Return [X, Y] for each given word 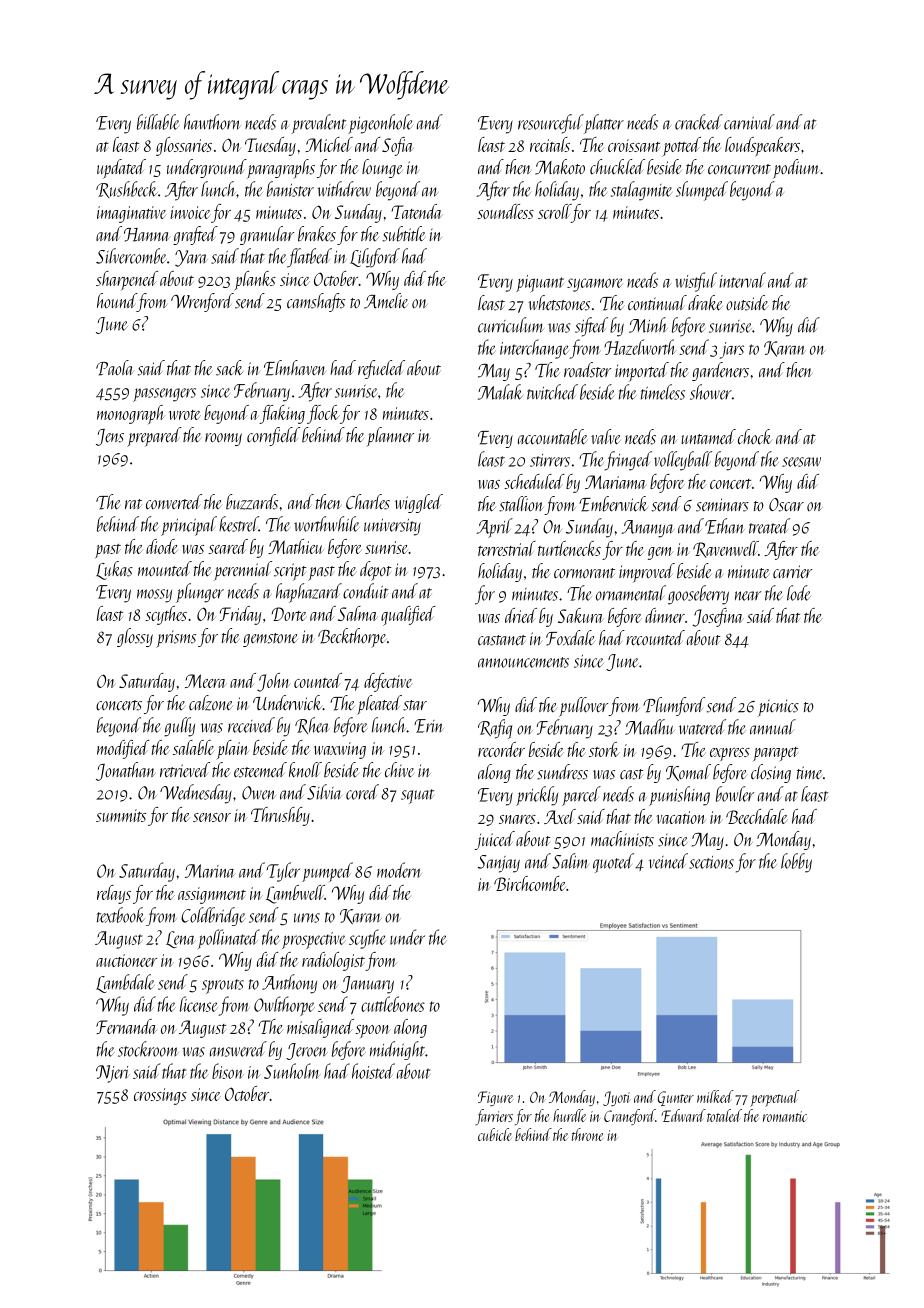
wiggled [419, 503]
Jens [110, 437]
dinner [665, 615]
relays [114, 894]
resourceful [551, 124]
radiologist [333, 961]
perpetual [774, 1098]
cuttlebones [393, 1004]
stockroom [148, 1049]
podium [796, 169]
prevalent [319, 124]
